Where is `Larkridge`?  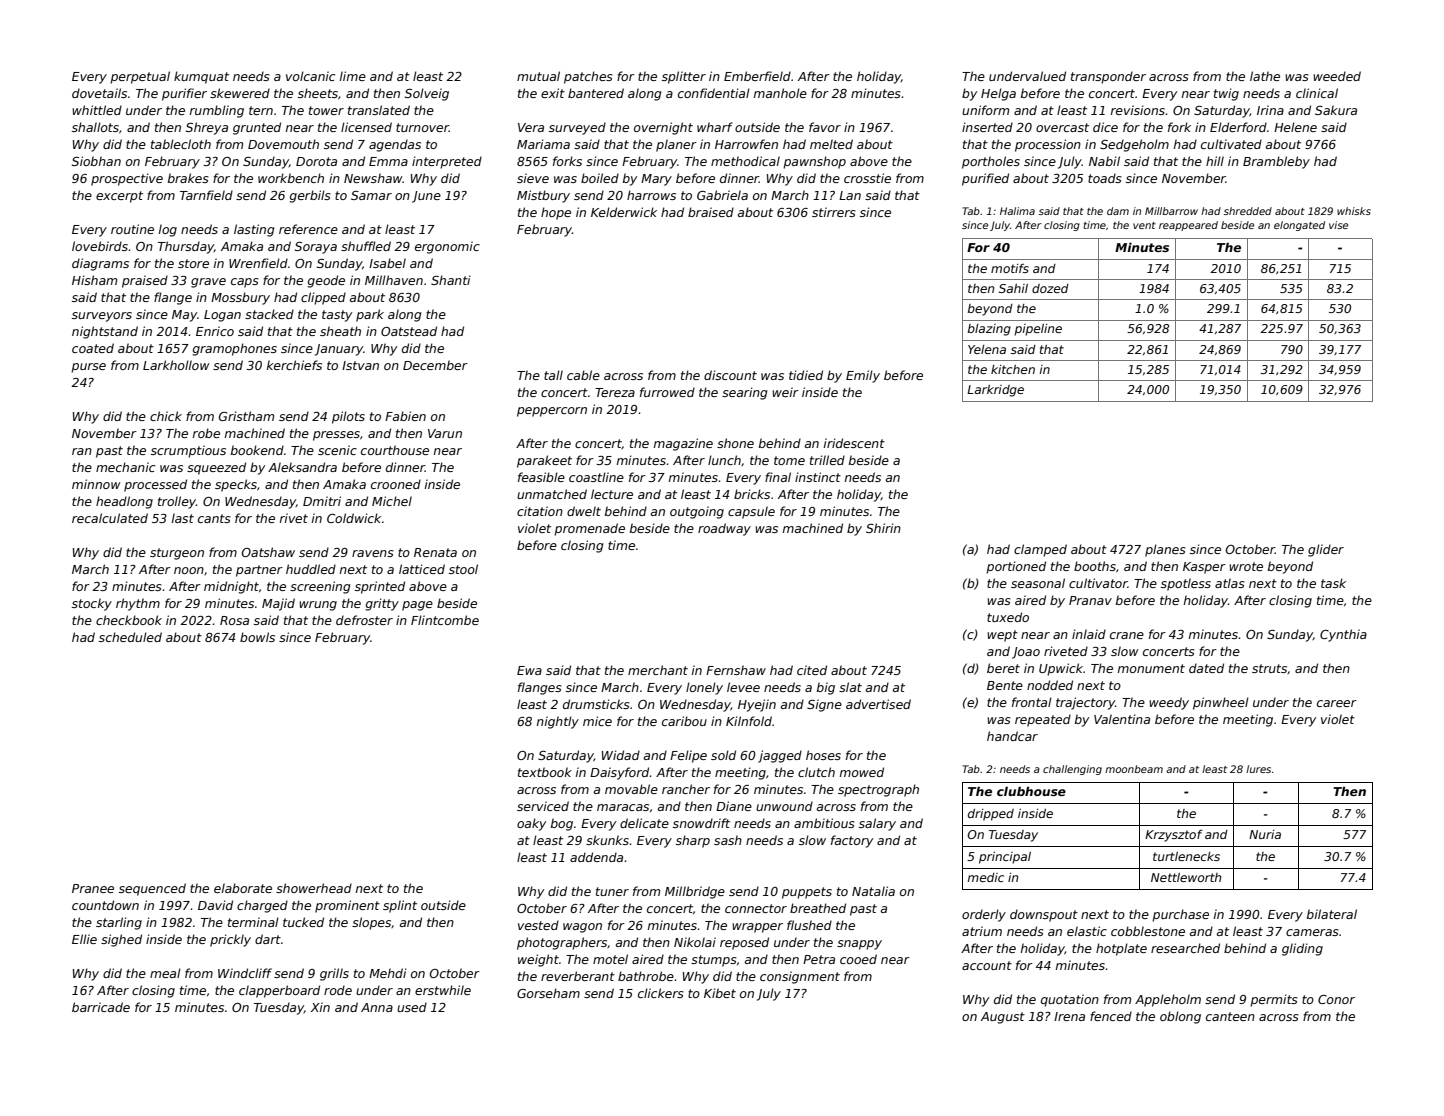 Larkridge is located at coordinates (995, 391).
